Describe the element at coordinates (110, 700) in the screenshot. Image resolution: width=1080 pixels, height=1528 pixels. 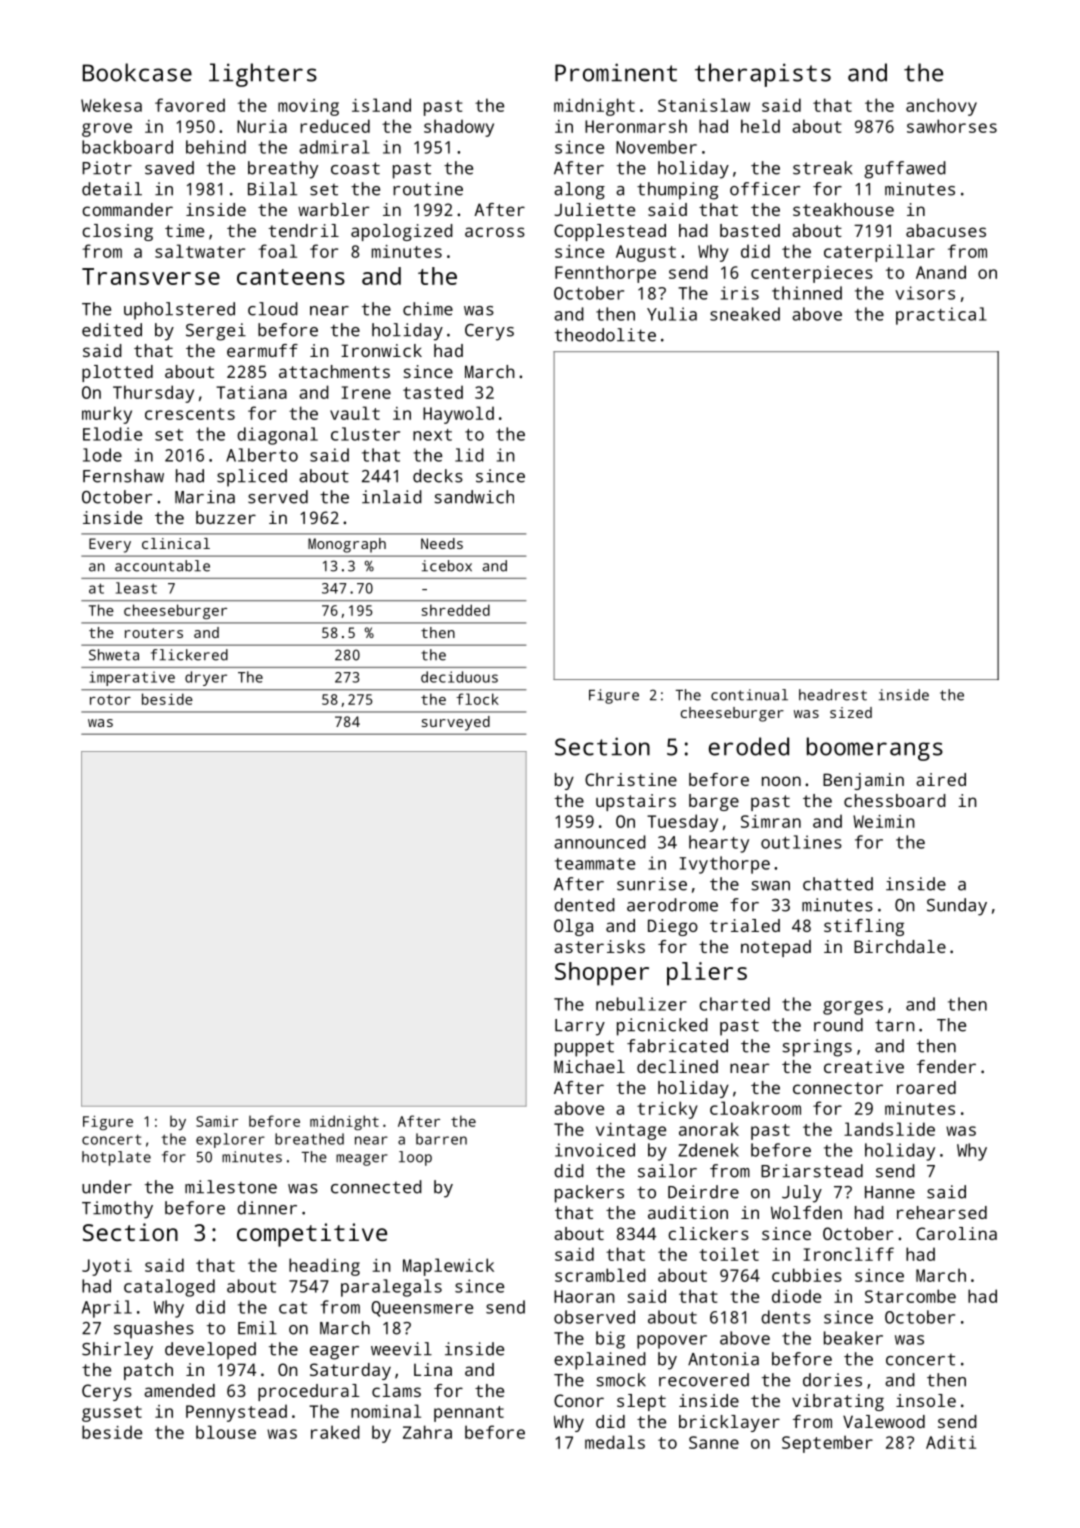
I see `rotor` at that location.
